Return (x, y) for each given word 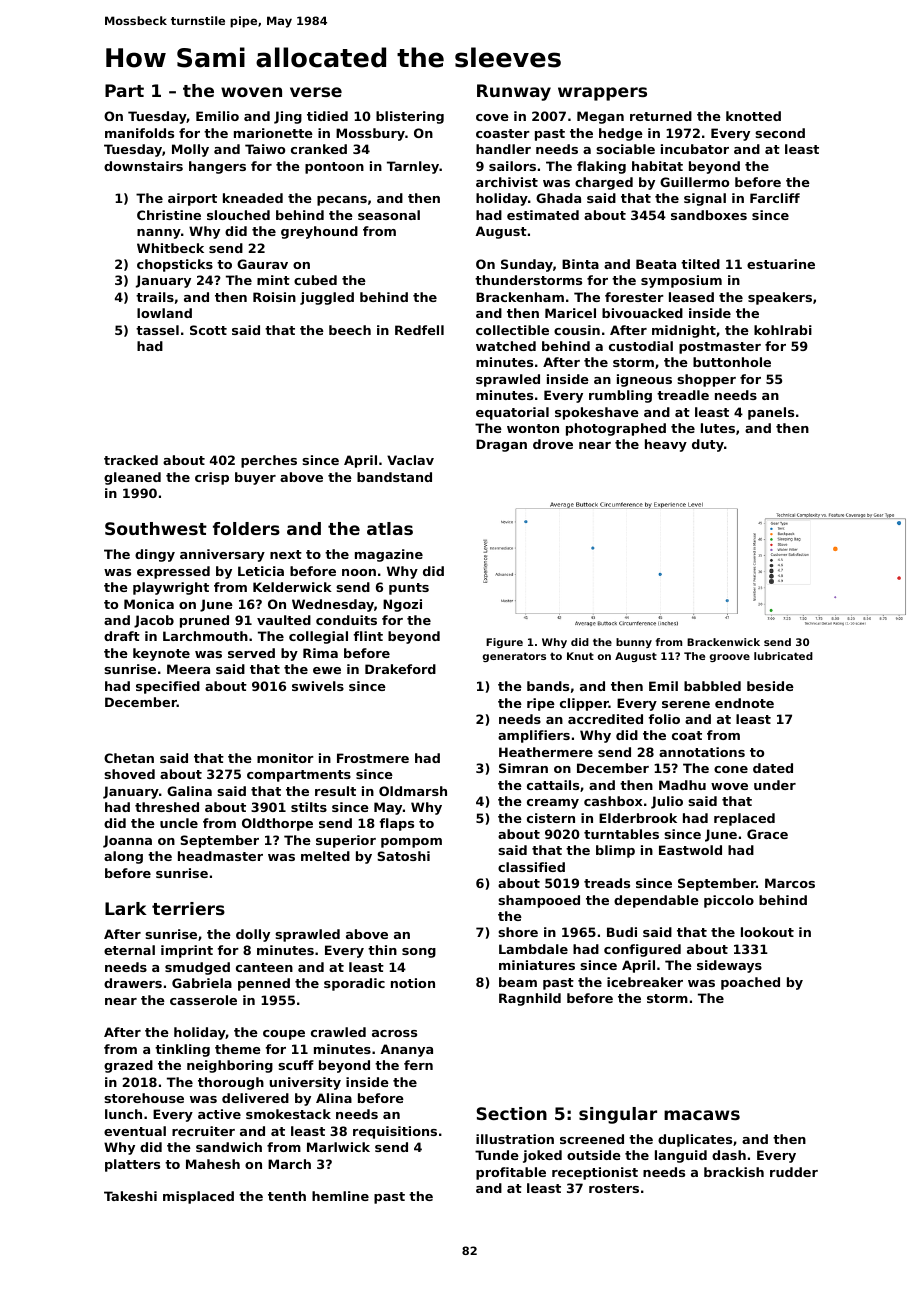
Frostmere (373, 758)
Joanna (127, 841)
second (780, 133)
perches (269, 461)
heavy (666, 445)
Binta (580, 264)
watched (506, 346)
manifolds (139, 133)
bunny (634, 643)
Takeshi (130, 1196)
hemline (340, 1196)
